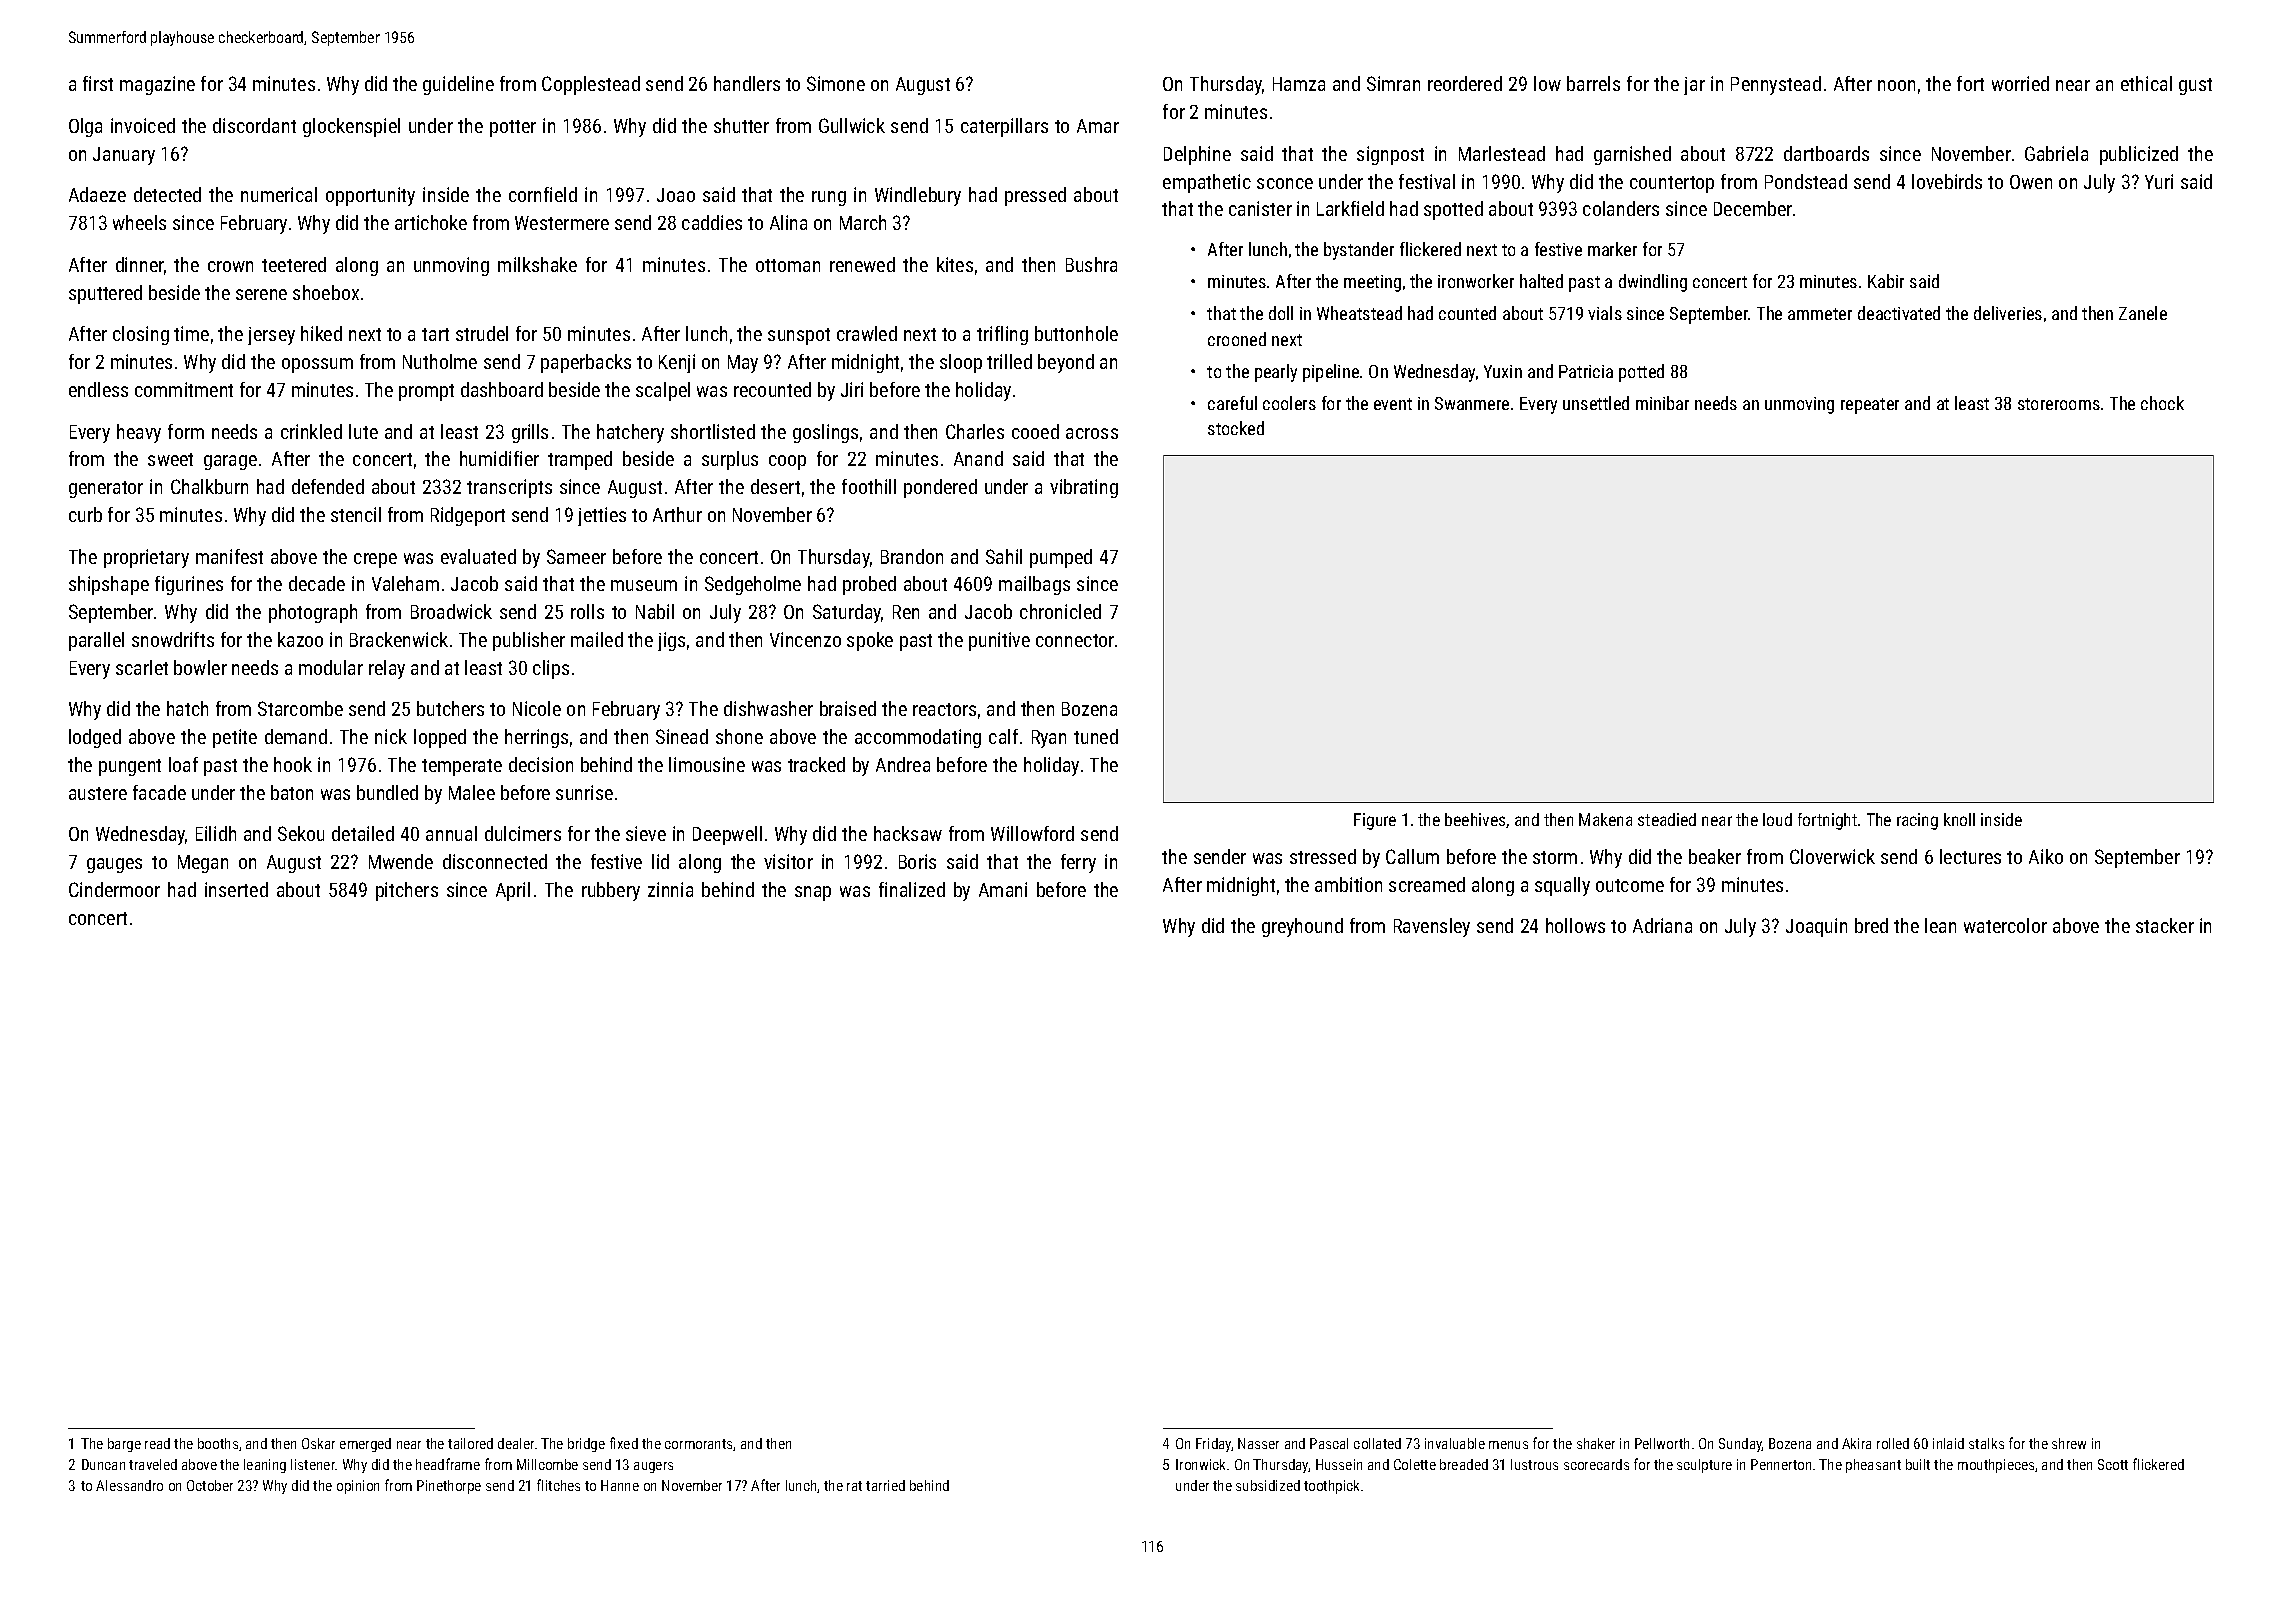  What do you see at coordinates (1078, 863) in the page?
I see `ferry` at bounding box center [1078, 863].
